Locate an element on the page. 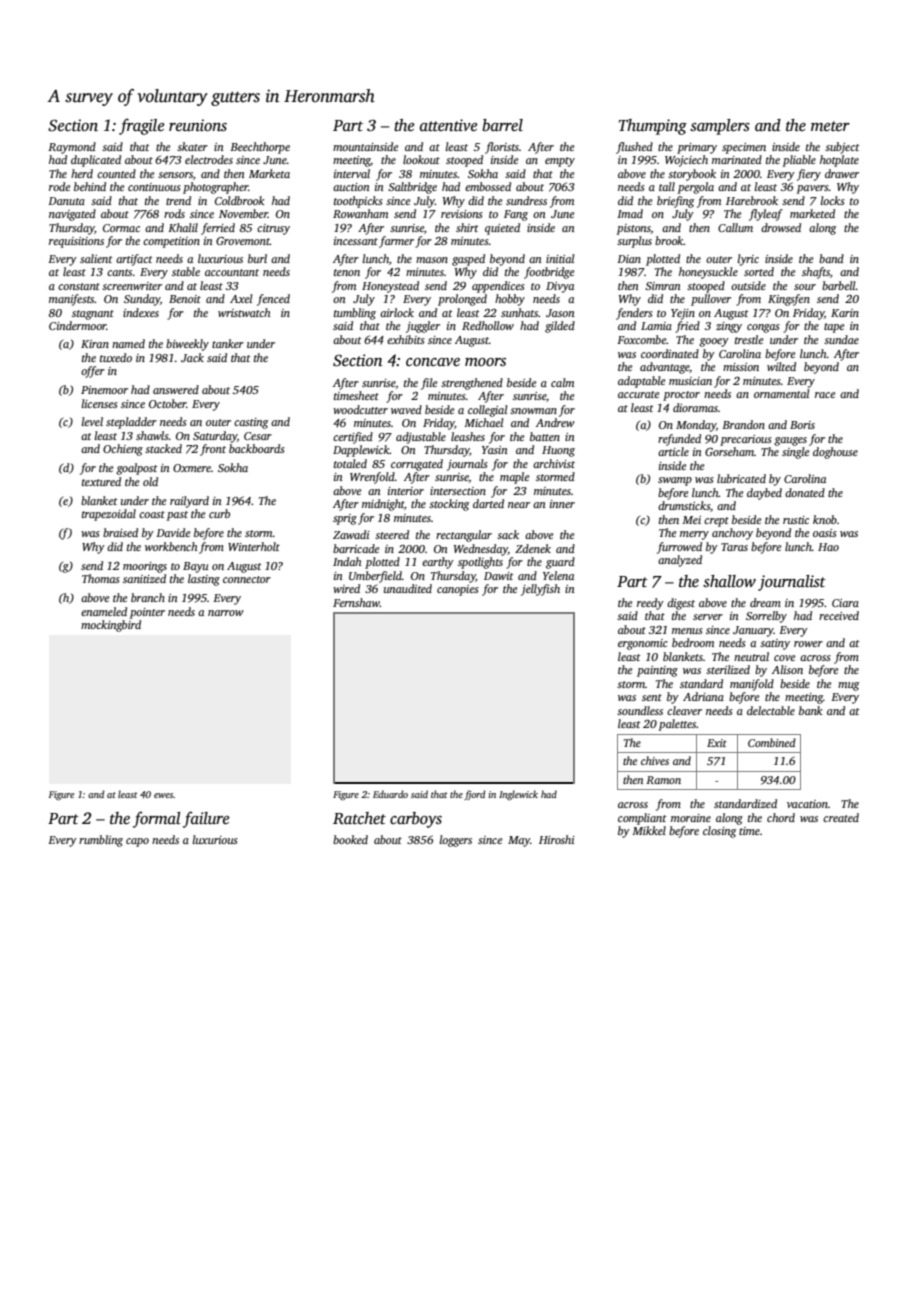  Callum is located at coordinates (735, 227).
